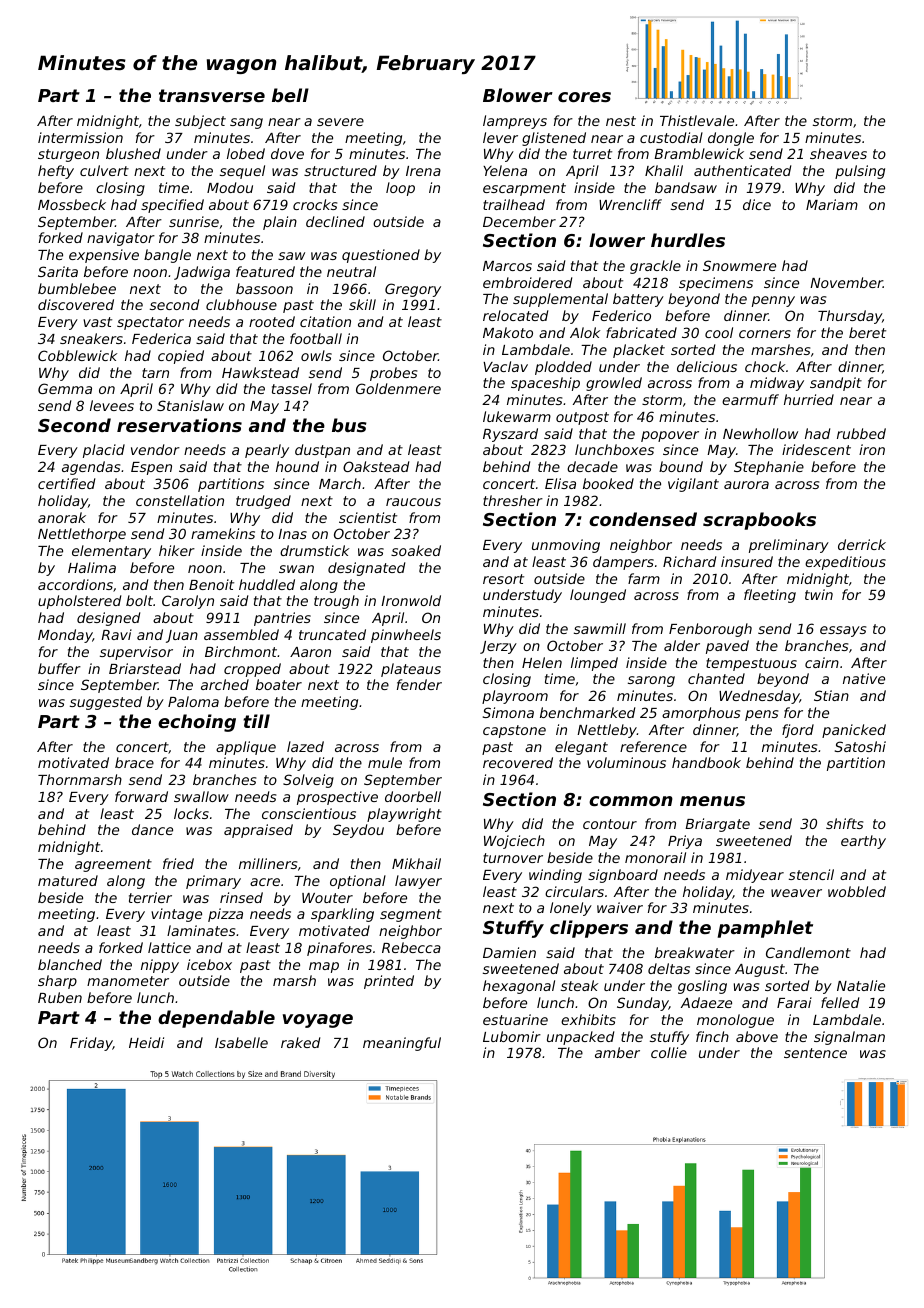 This image has height=1308, width=924. I want to click on sheaves, so click(838, 153).
